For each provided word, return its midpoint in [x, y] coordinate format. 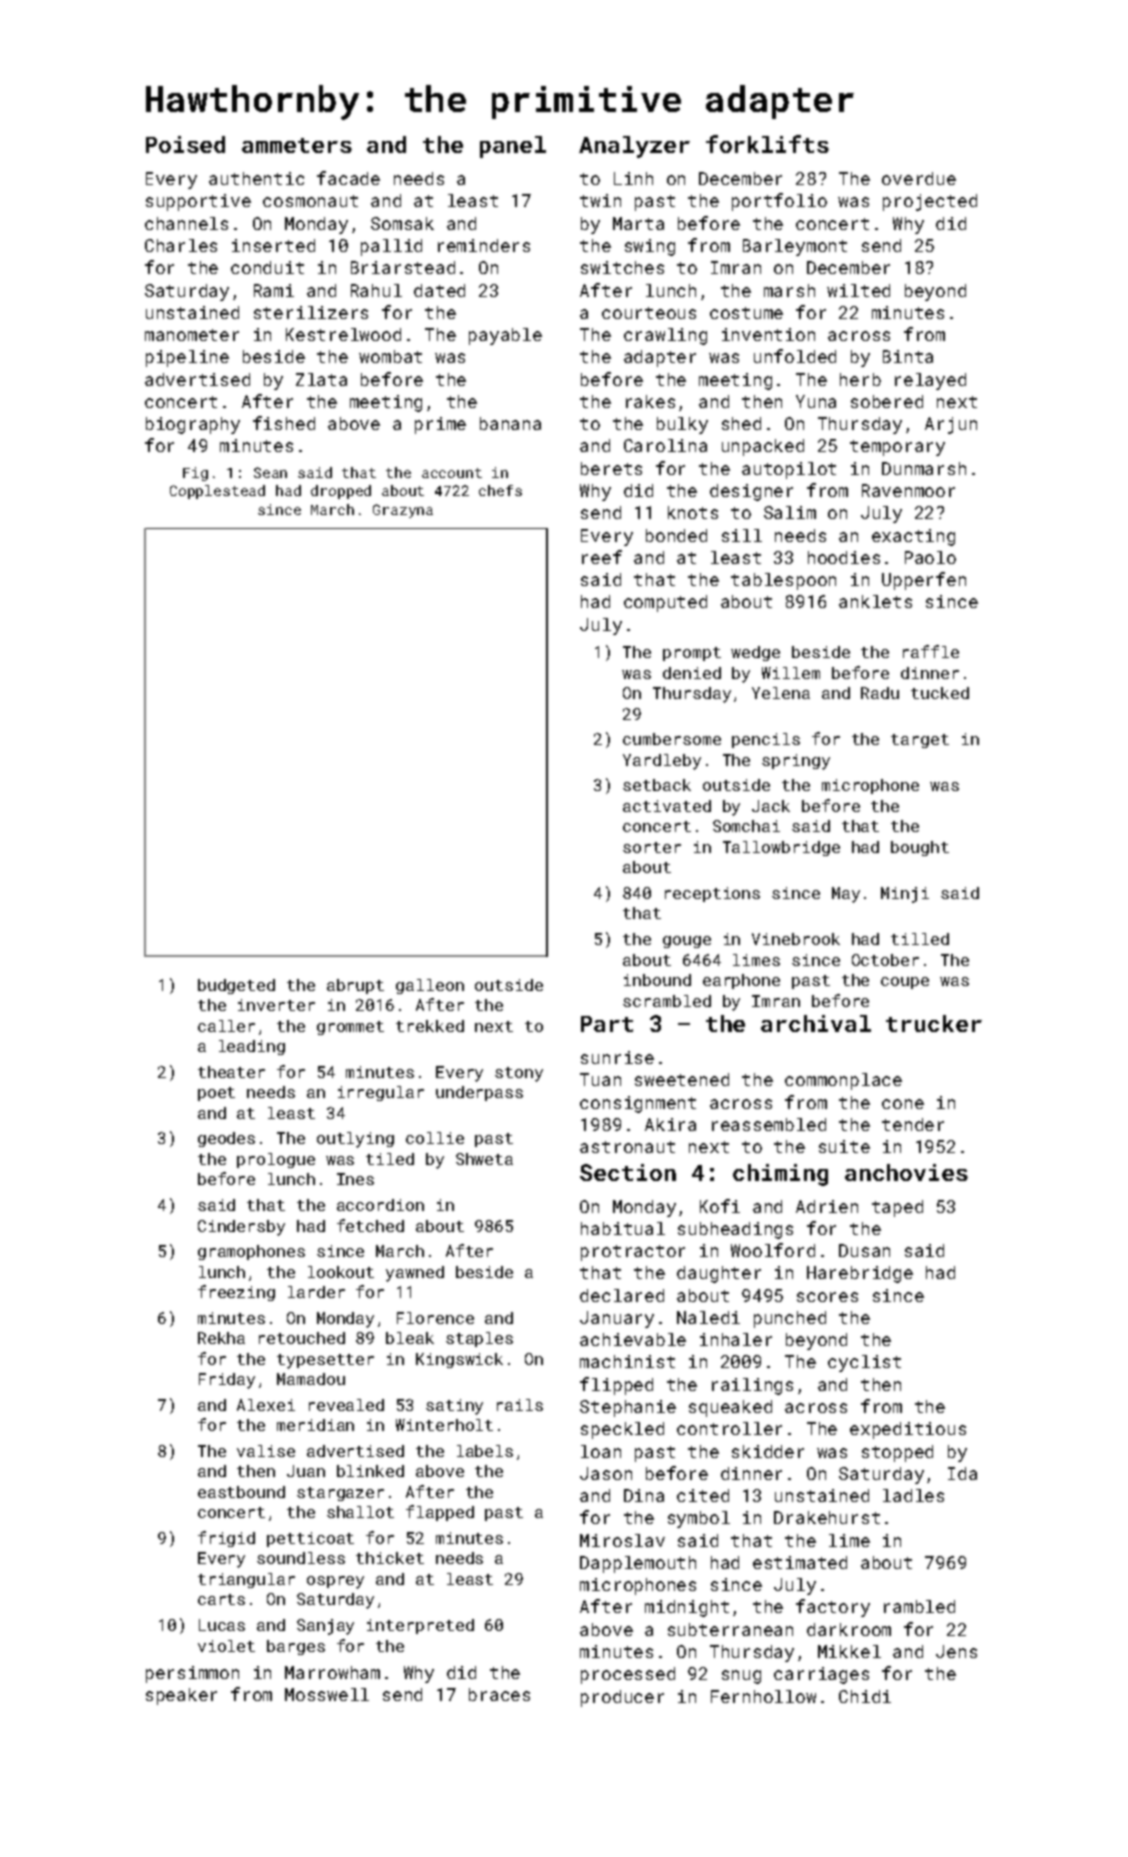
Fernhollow [763, 1696]
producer [622, 1698]
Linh [633, 178]
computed [665, 603]
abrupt [355, 986]
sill [742, 535]
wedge [755, 653]
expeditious [908, 1430]
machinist [627, 1361]
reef [602, 557]
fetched [370, 1225]
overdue [919, 178]
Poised [185, 144]
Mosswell [327, 1694]
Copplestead [217, 492]
